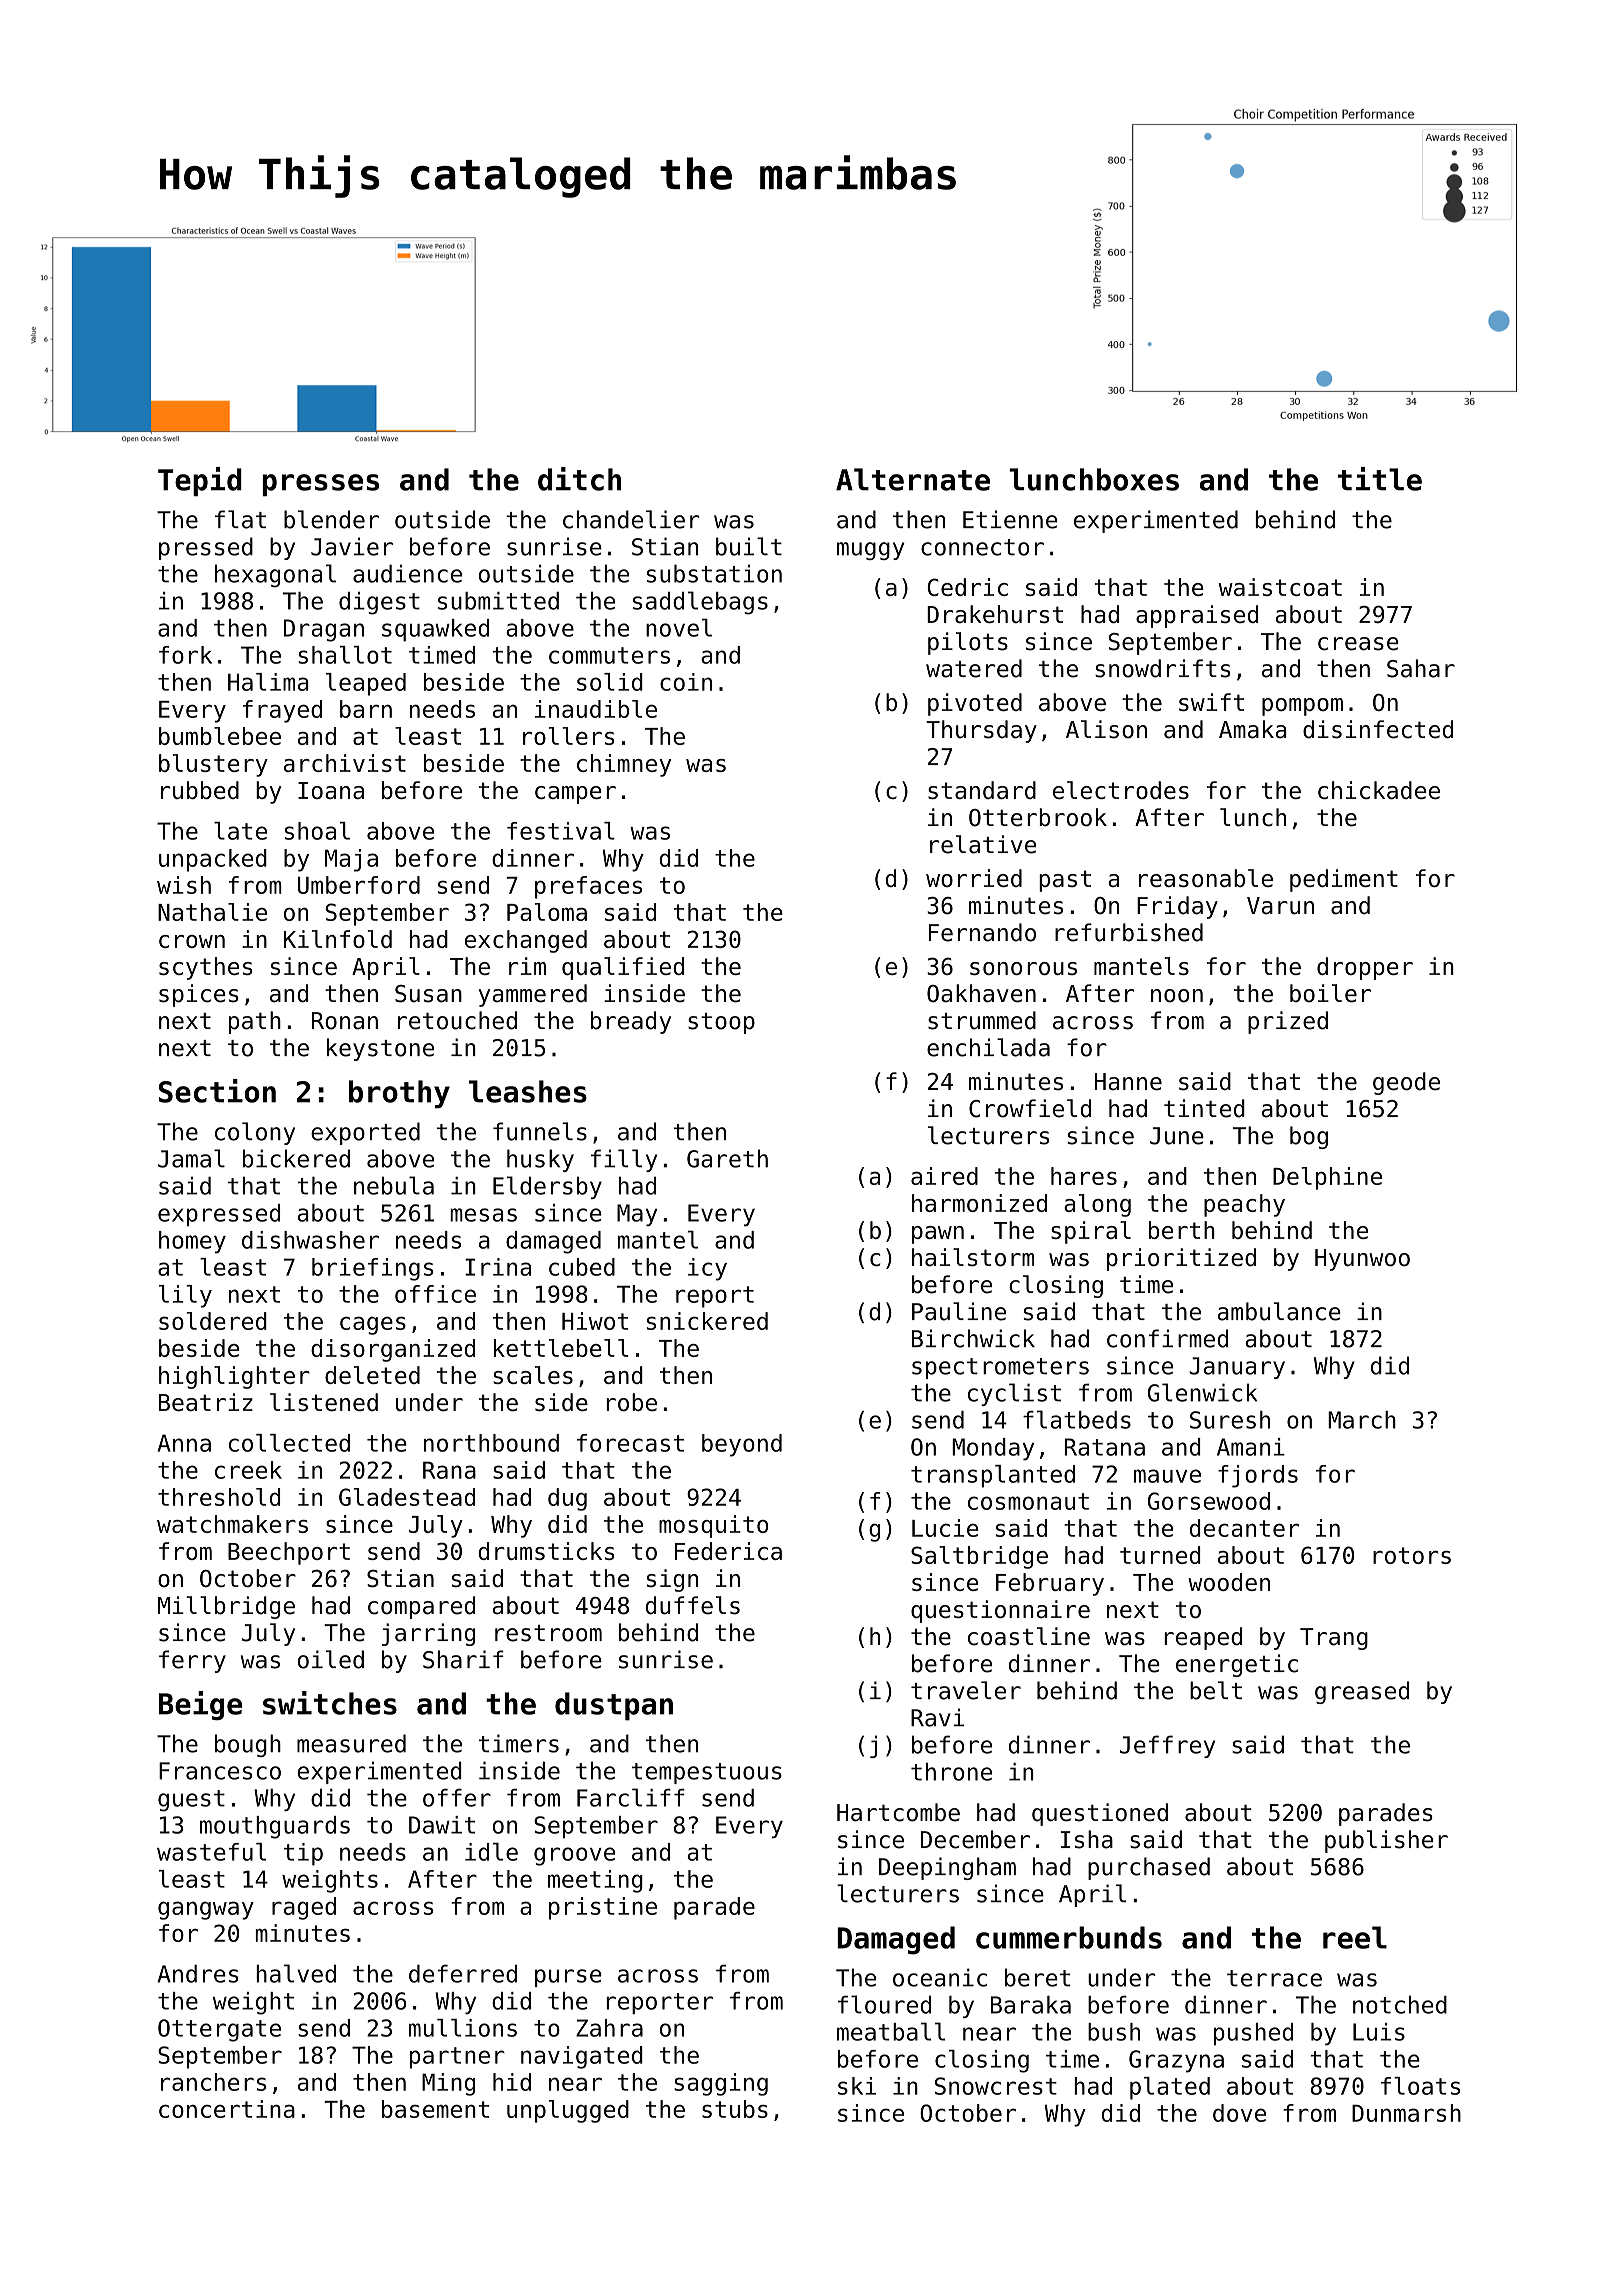  What do you see at coordinates (310, 1240) in the screenshot?
I see `dishwasher` at bounding box center [310, 1240].
